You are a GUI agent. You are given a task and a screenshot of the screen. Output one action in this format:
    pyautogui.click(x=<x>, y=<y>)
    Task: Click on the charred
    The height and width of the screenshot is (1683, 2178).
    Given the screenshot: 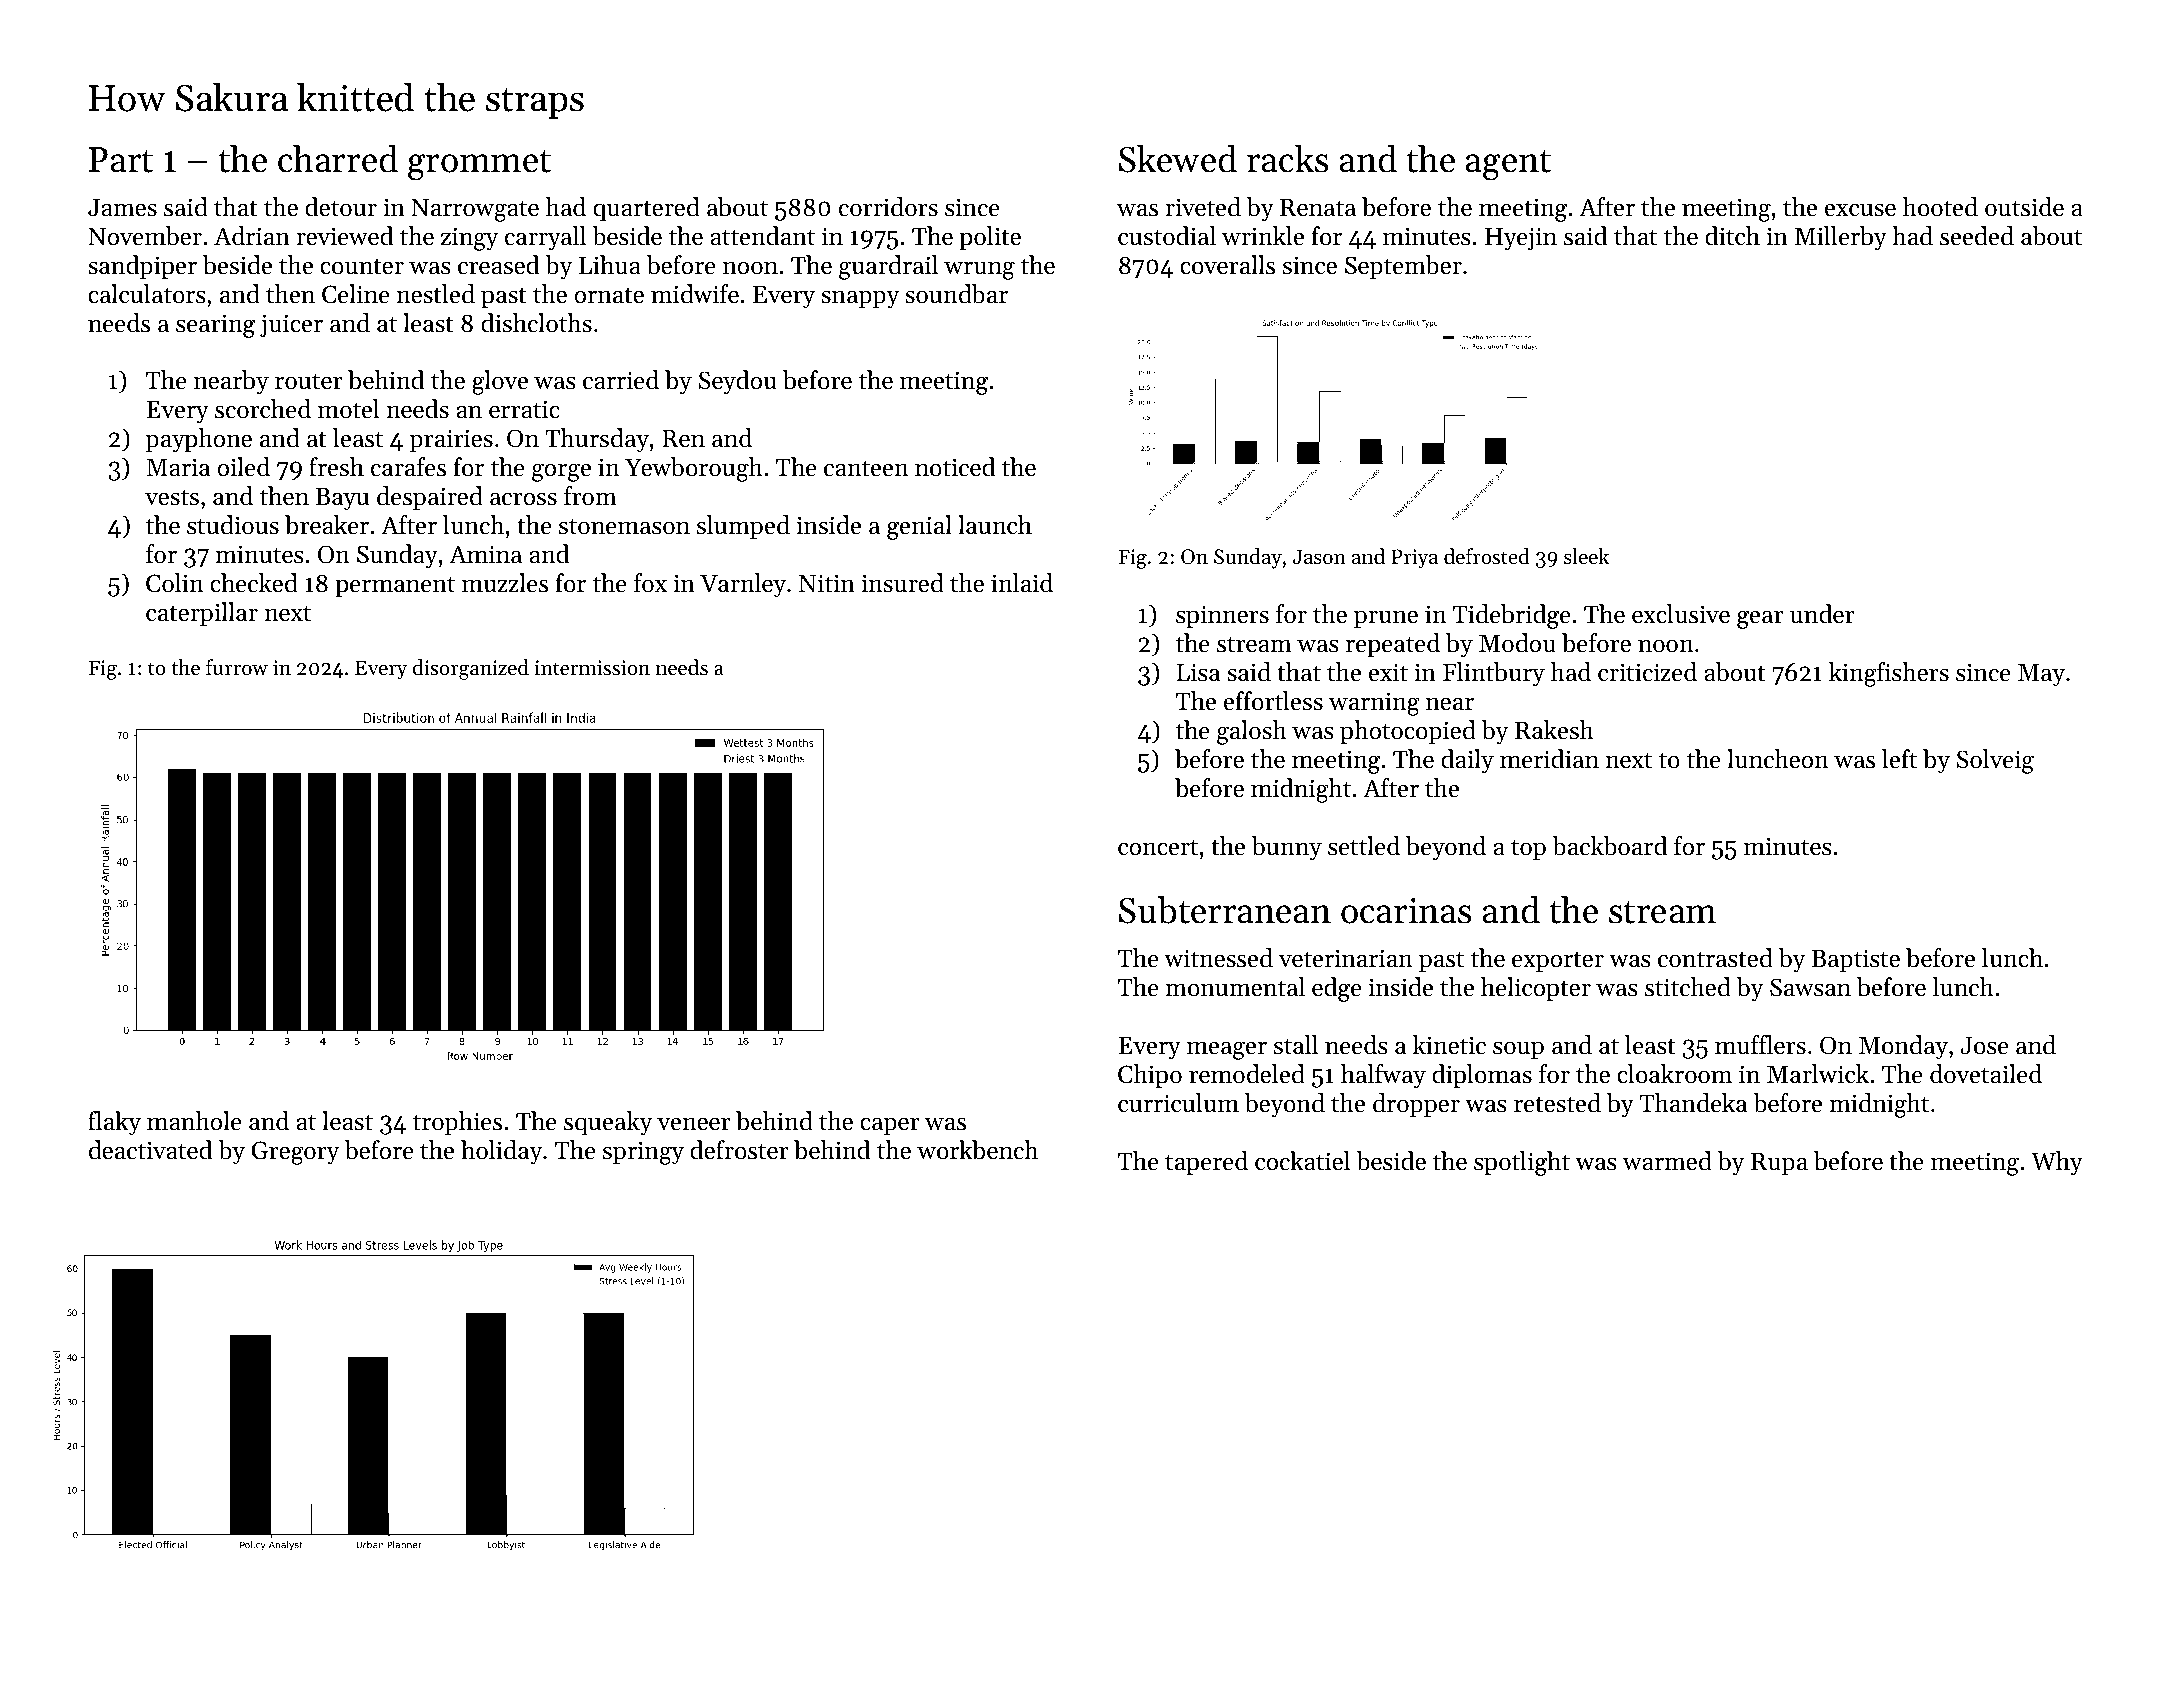 What is the action you would take?
    pyautogui.click(x=338, y=159)
